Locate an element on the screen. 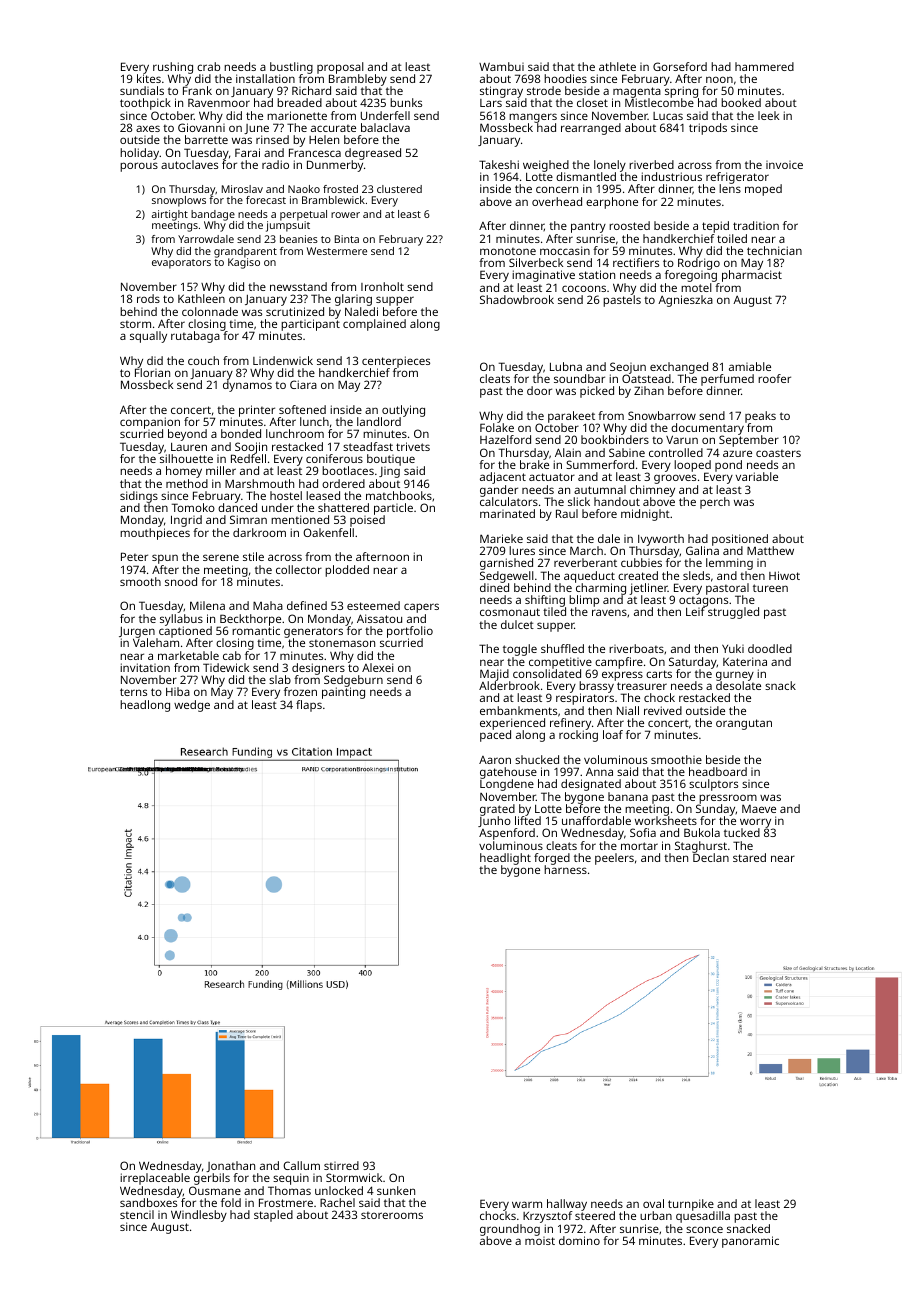  pharmacist is located at coordinates (752, 276).
